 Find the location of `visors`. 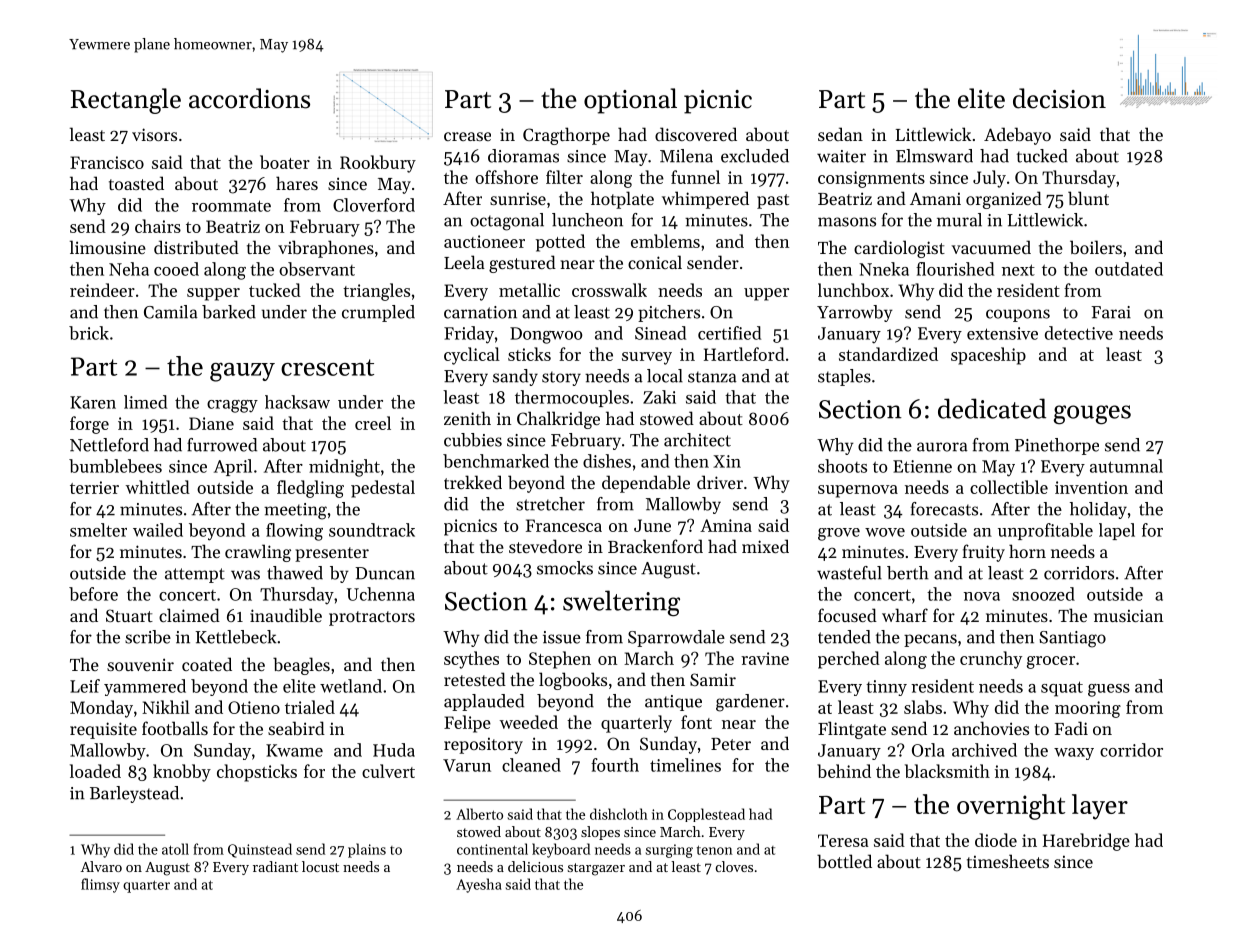

visors is located at coordinates (154, 134).
